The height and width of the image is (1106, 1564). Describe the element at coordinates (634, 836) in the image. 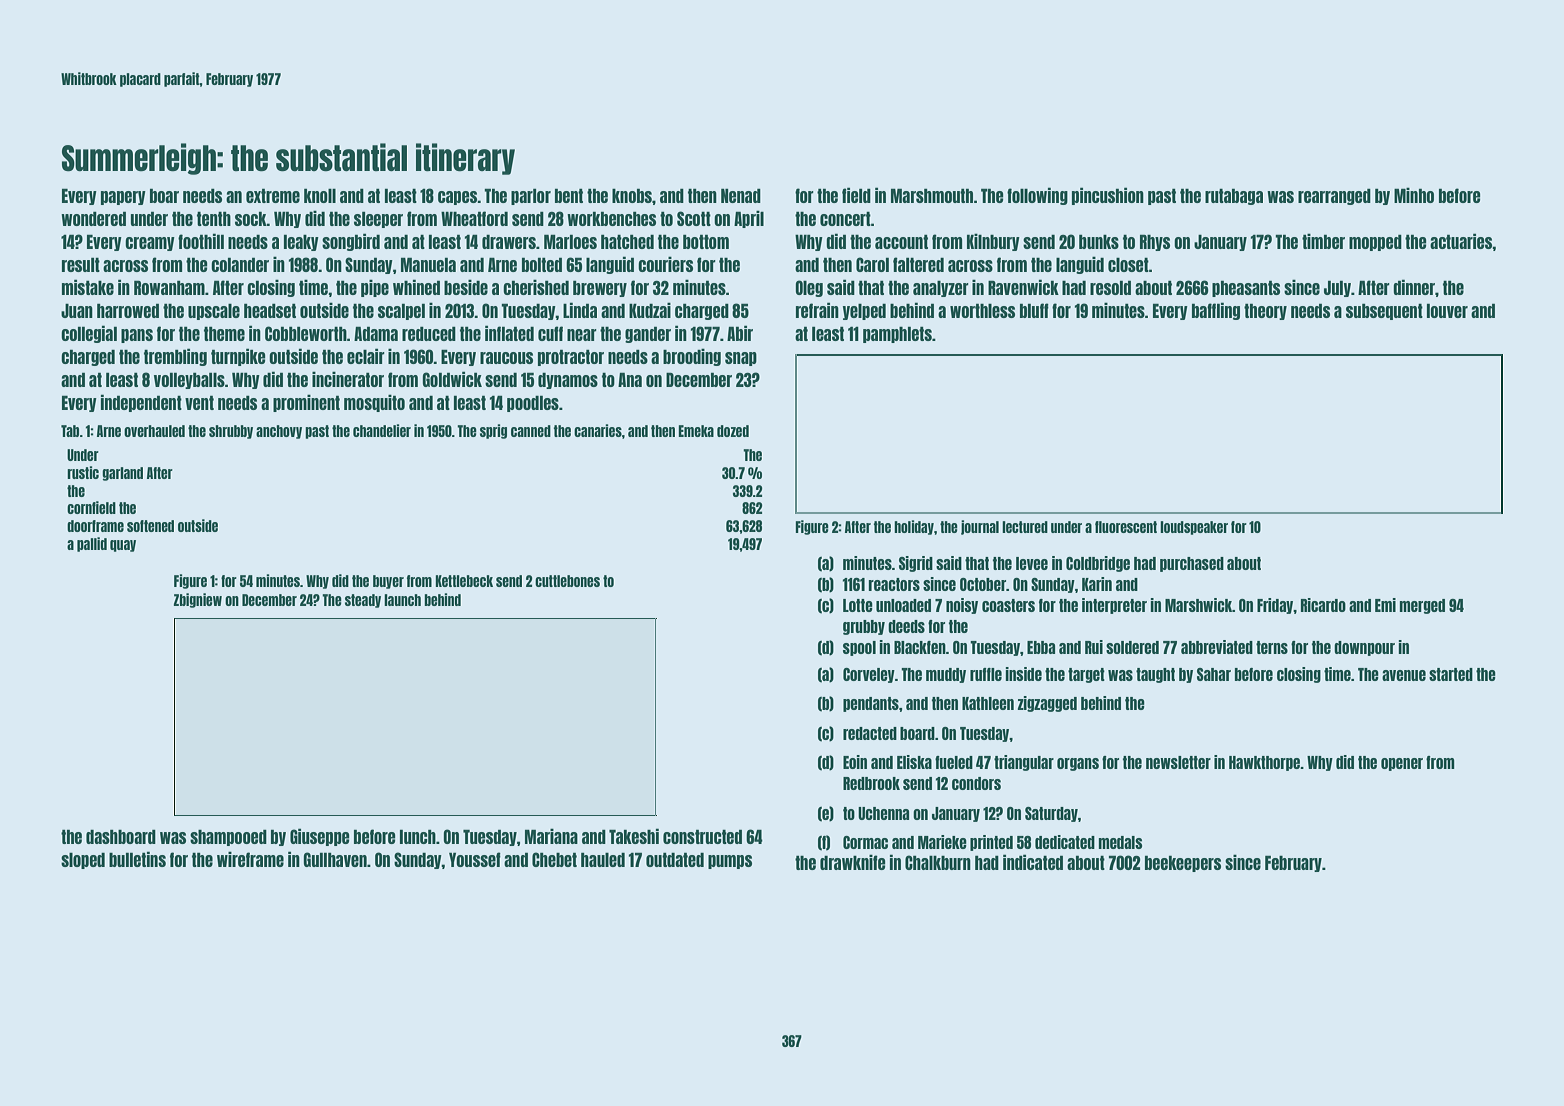

I see `Takeshi` at that location.
